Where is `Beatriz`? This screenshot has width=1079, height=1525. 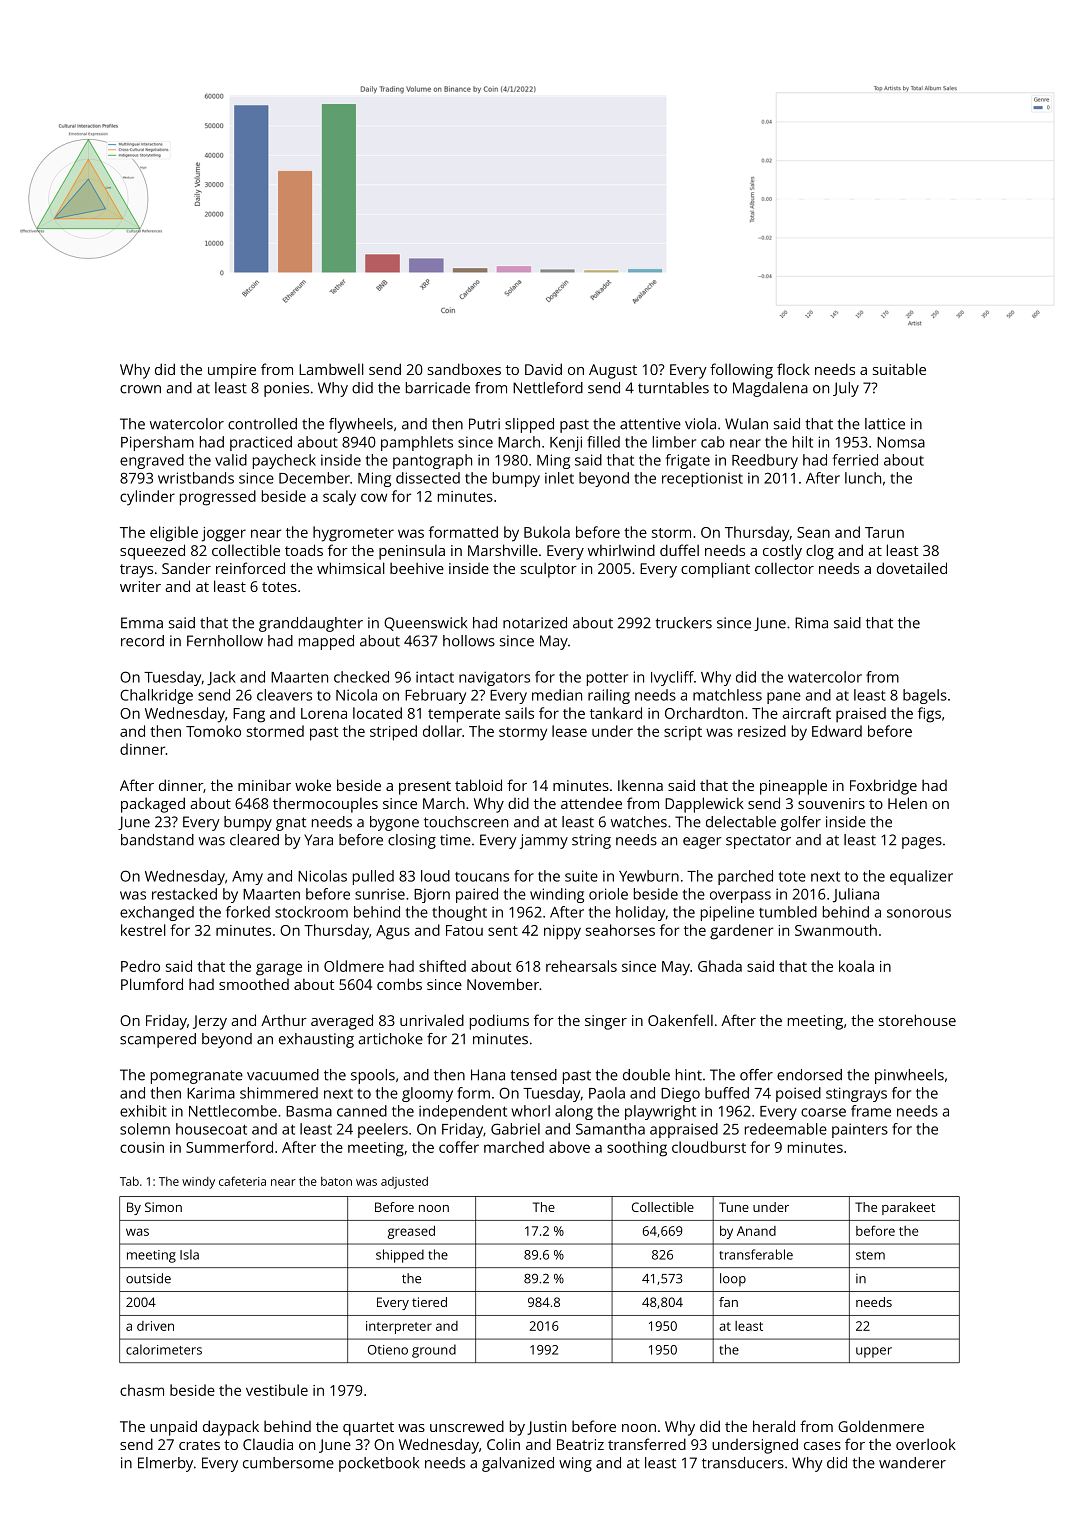 Beatriz is located at coordinates (580, 1444).
